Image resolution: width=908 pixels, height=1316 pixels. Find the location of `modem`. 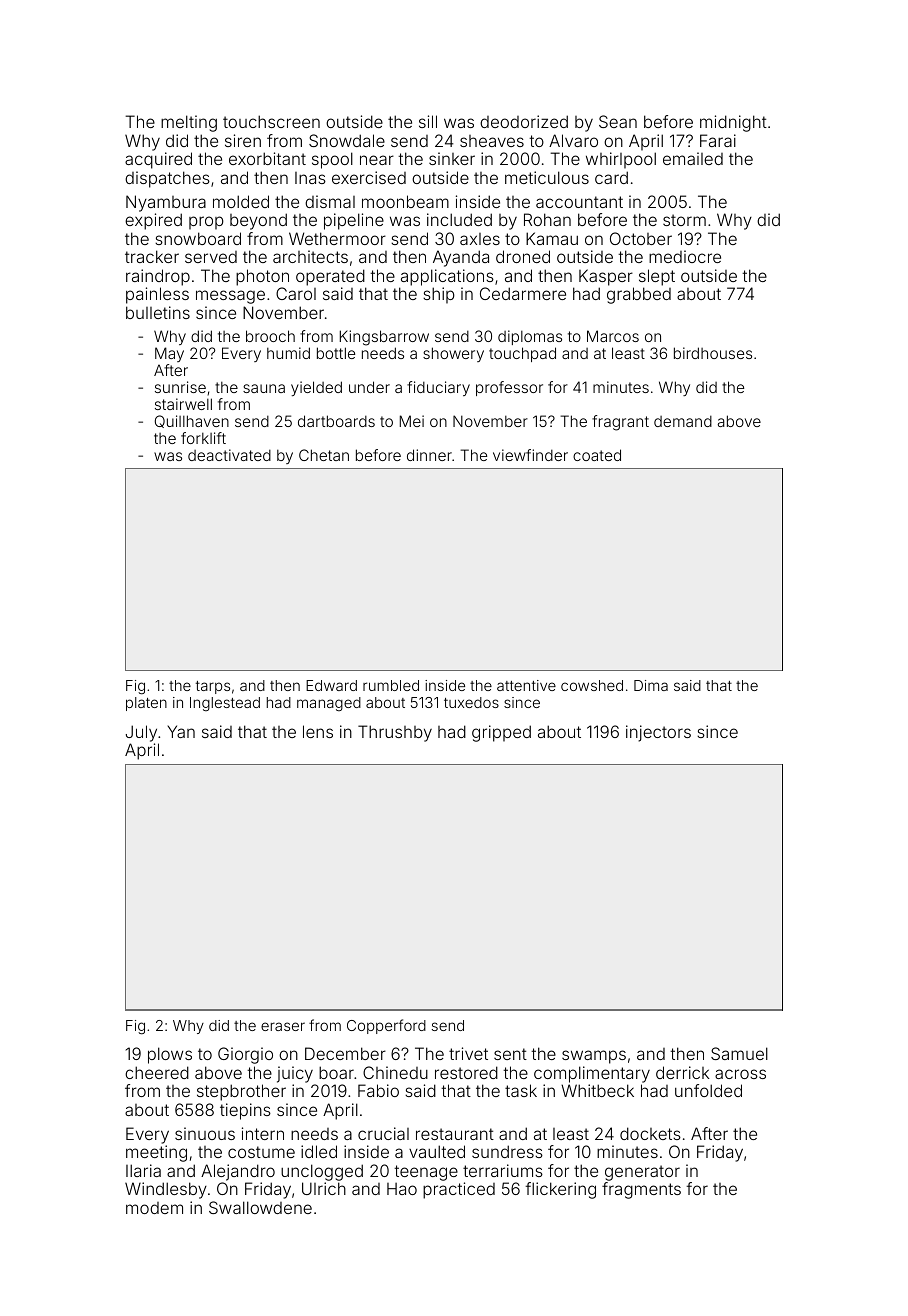

modem is located at coordinates (154, 1208).
